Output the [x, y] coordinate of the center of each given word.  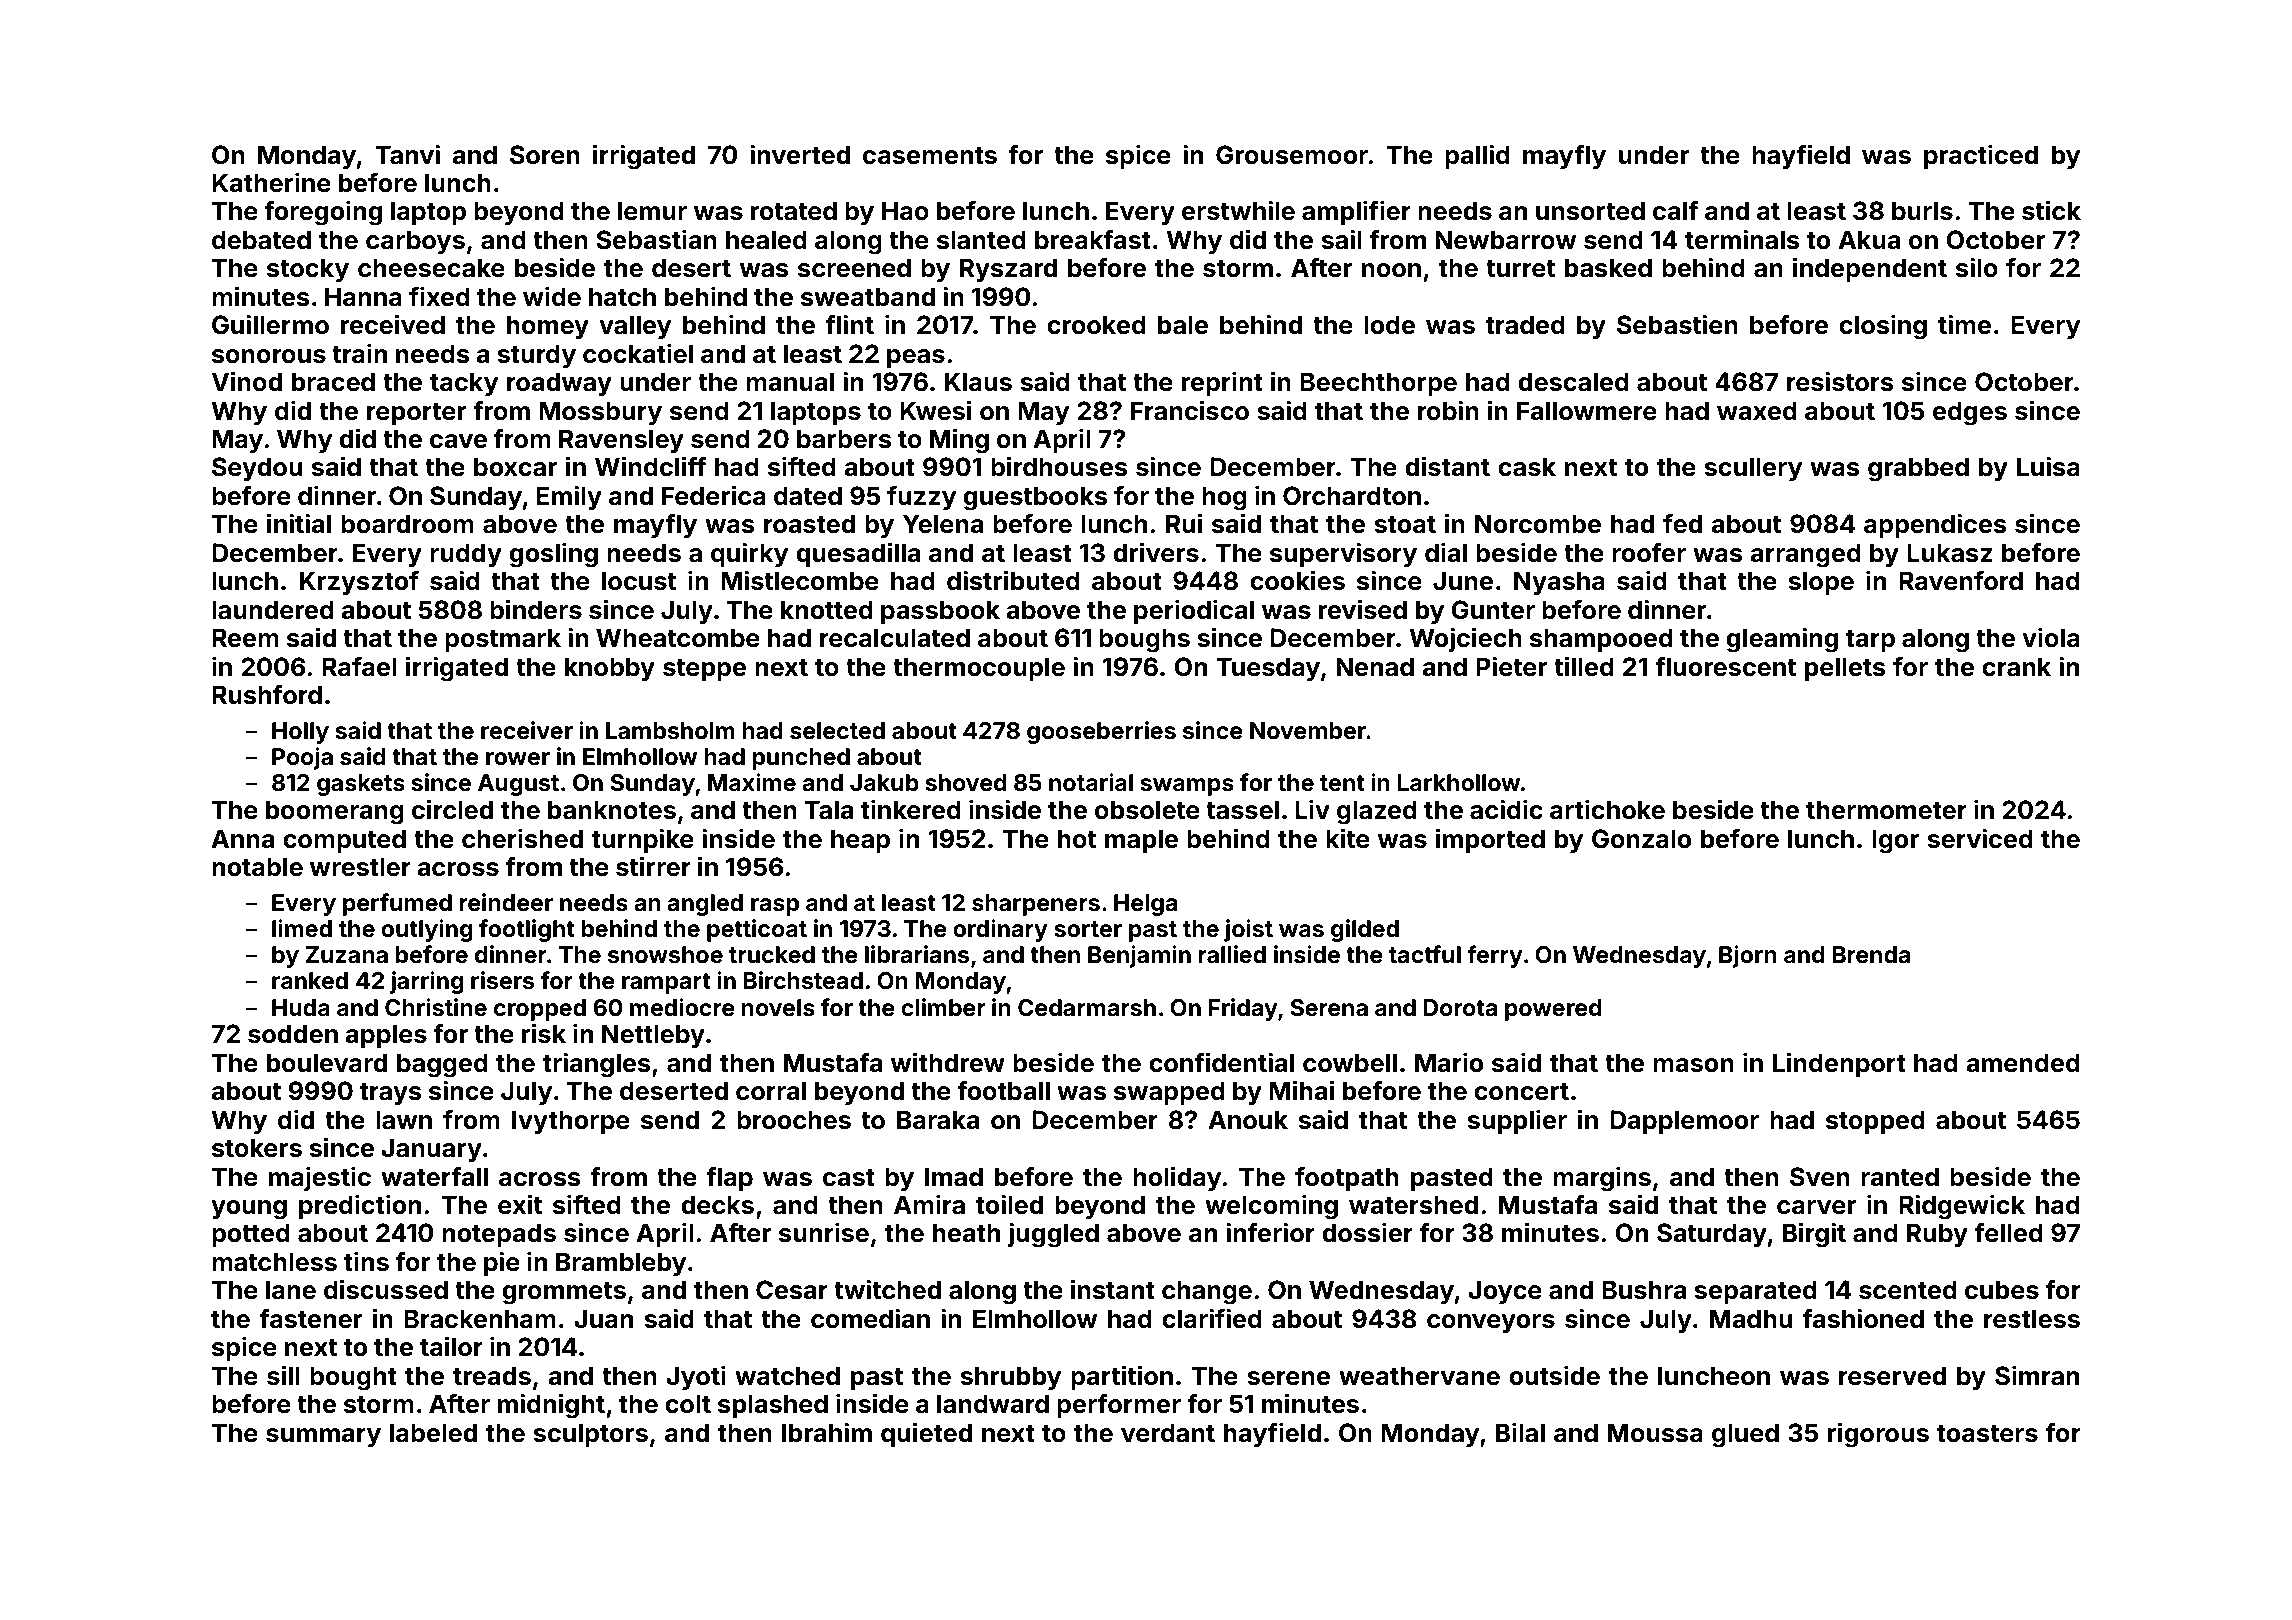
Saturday [1712, 1235]
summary [323, 1437]
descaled [1573, 382]
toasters [1987, 1434]
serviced [1980, 838]
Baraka [938, 1120]
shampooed [1601, 640]
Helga [1145, 905]
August [518, 785]
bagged [442, 1065]
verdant [1168, 1433]
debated [261, 240]
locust [639, 581]
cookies [1297, 580]
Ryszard [1008, 270]
